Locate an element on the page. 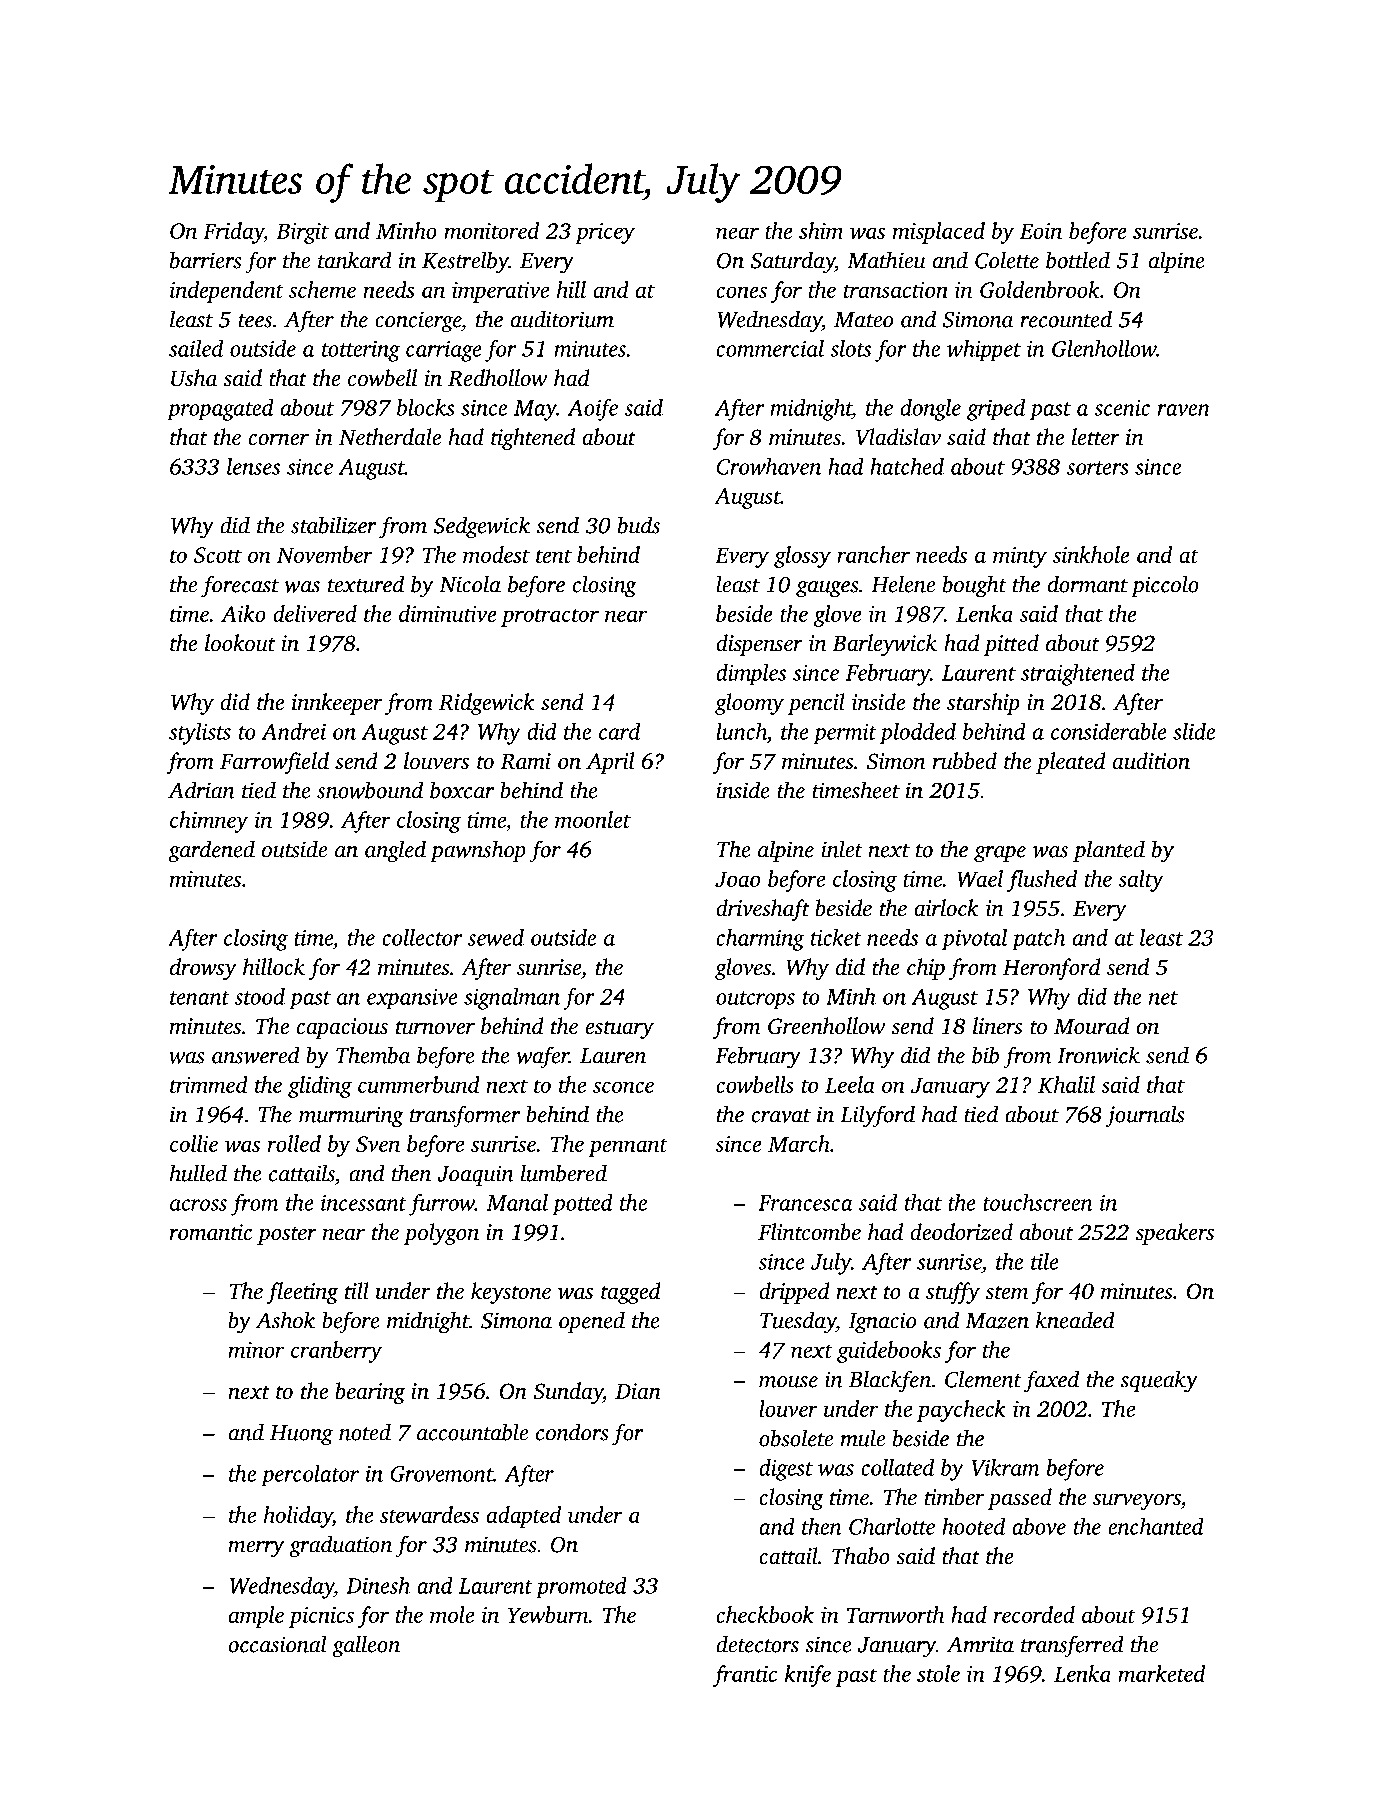 This page has height=1794, width=1386. noted is located at coordinates (365, 1432).
